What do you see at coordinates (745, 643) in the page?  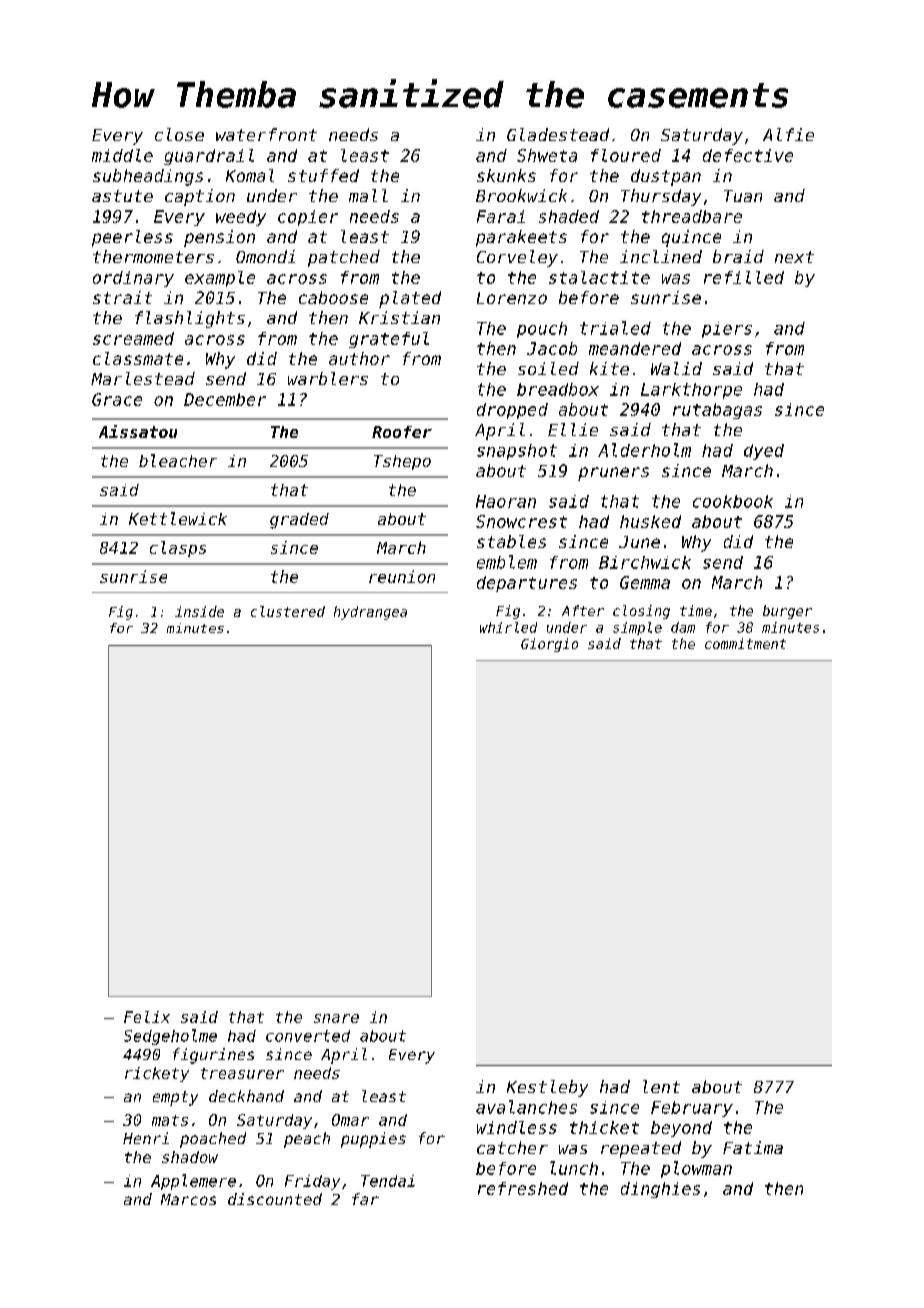 I see `commitment` at bounding box center [745, 643].
